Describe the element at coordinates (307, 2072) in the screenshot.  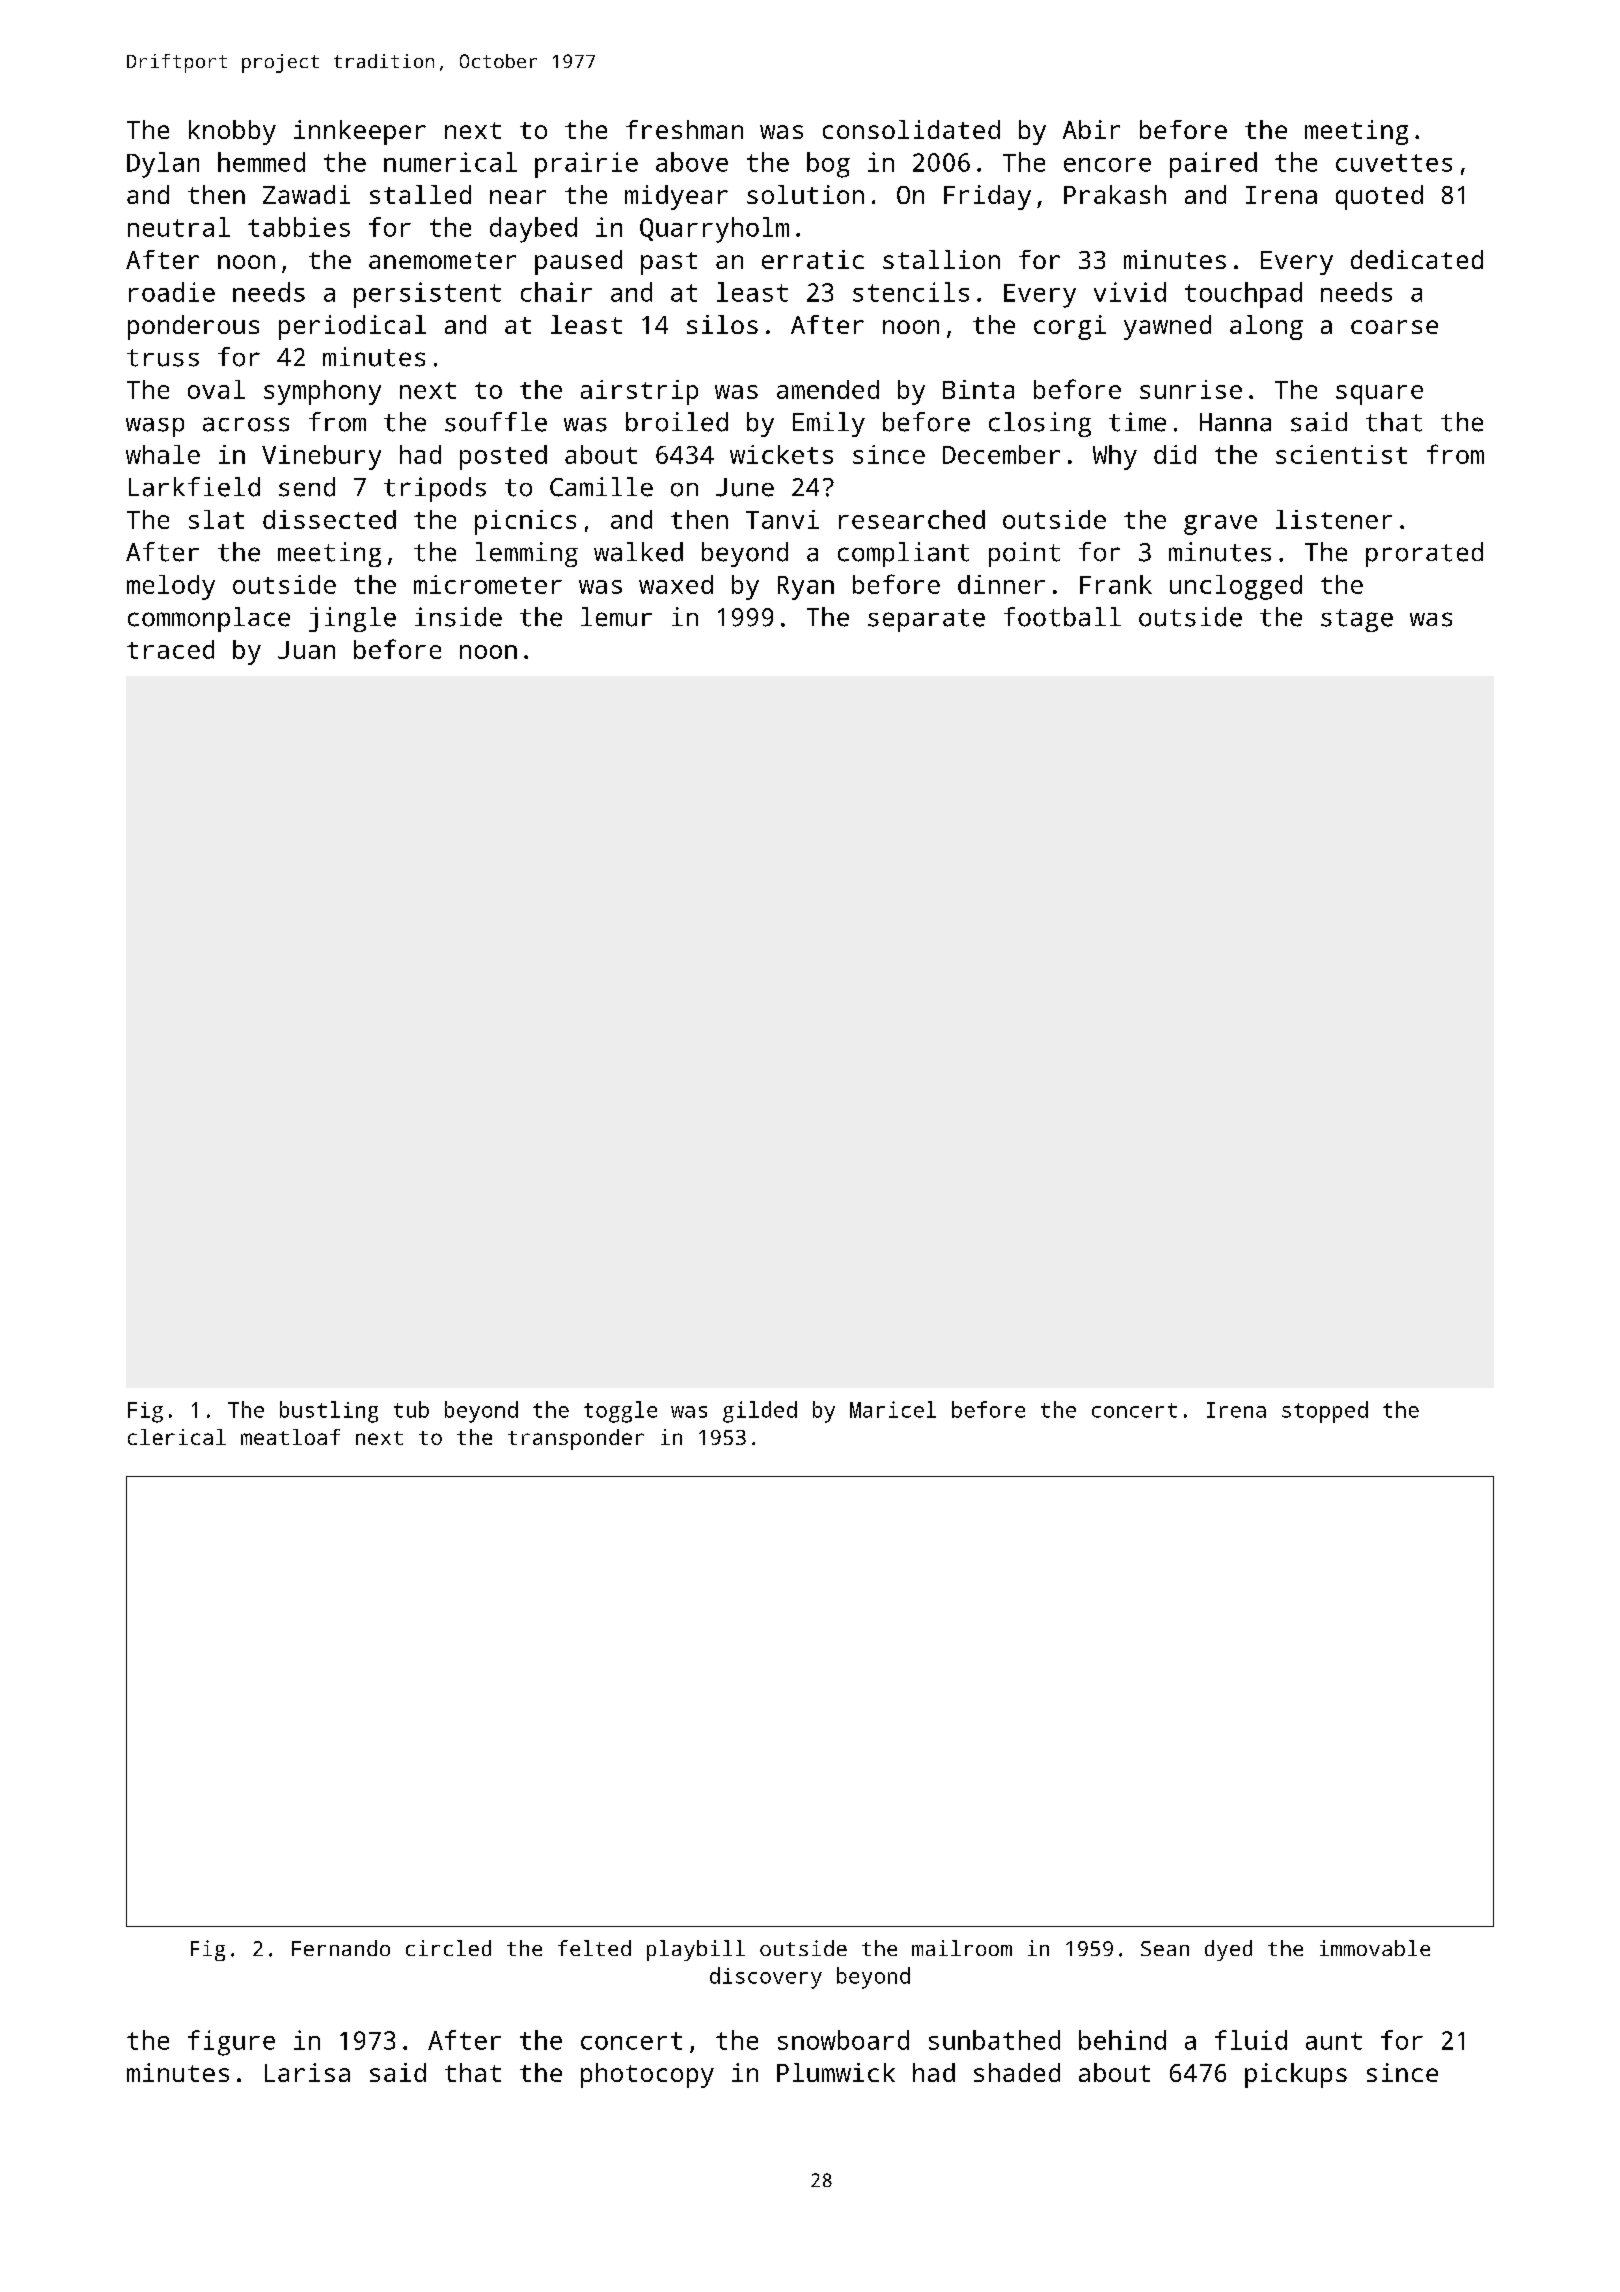
I see `Larisa` at that location.
